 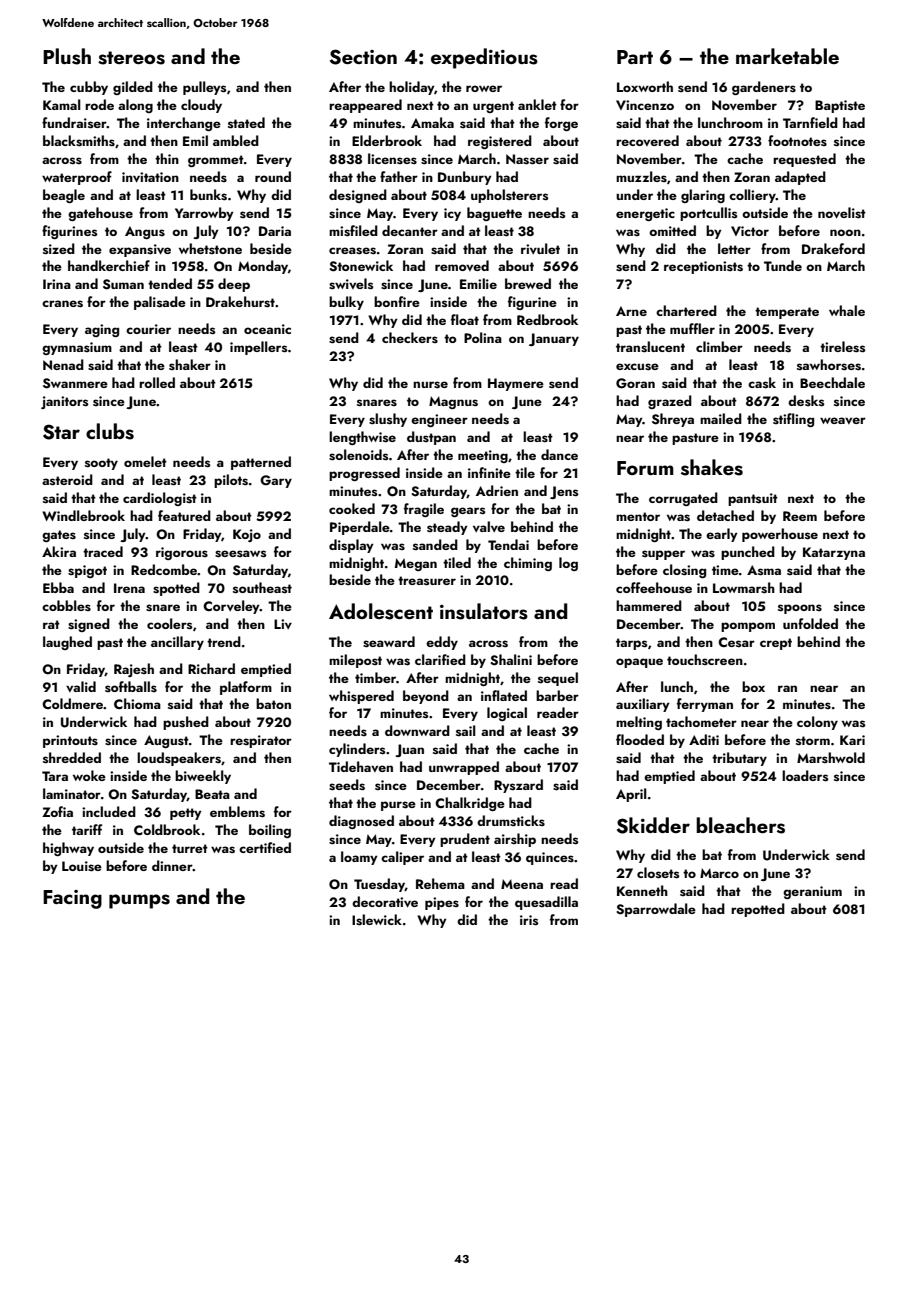 What do you see at coordinates (762, 382) in the screenshot?
I see `cask` at bounding box center [762, 382].
